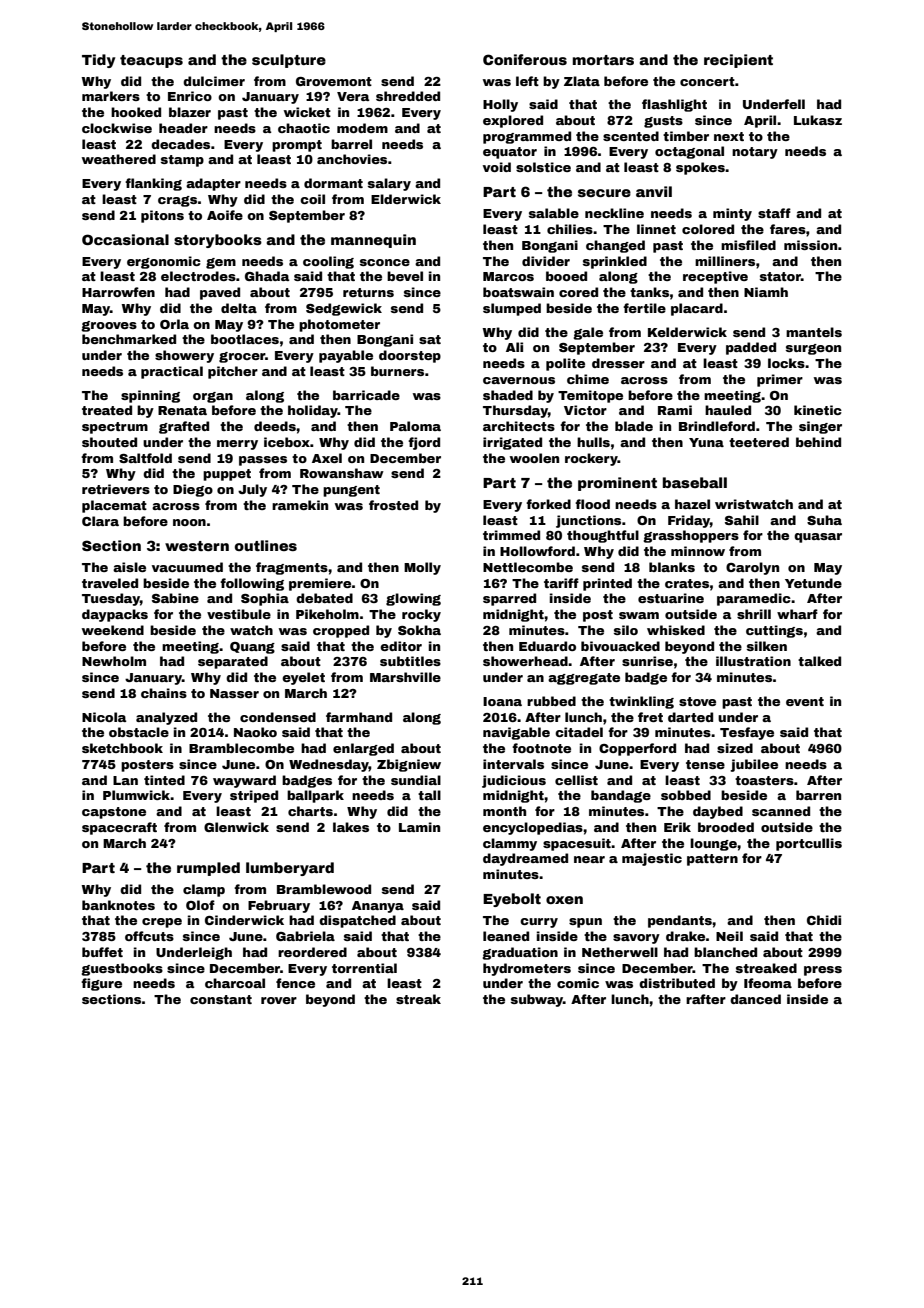 The height and width of the image is (1308, 924). Describe the element at coordinates (346, 356) in the image. I see `payable` at that location.
